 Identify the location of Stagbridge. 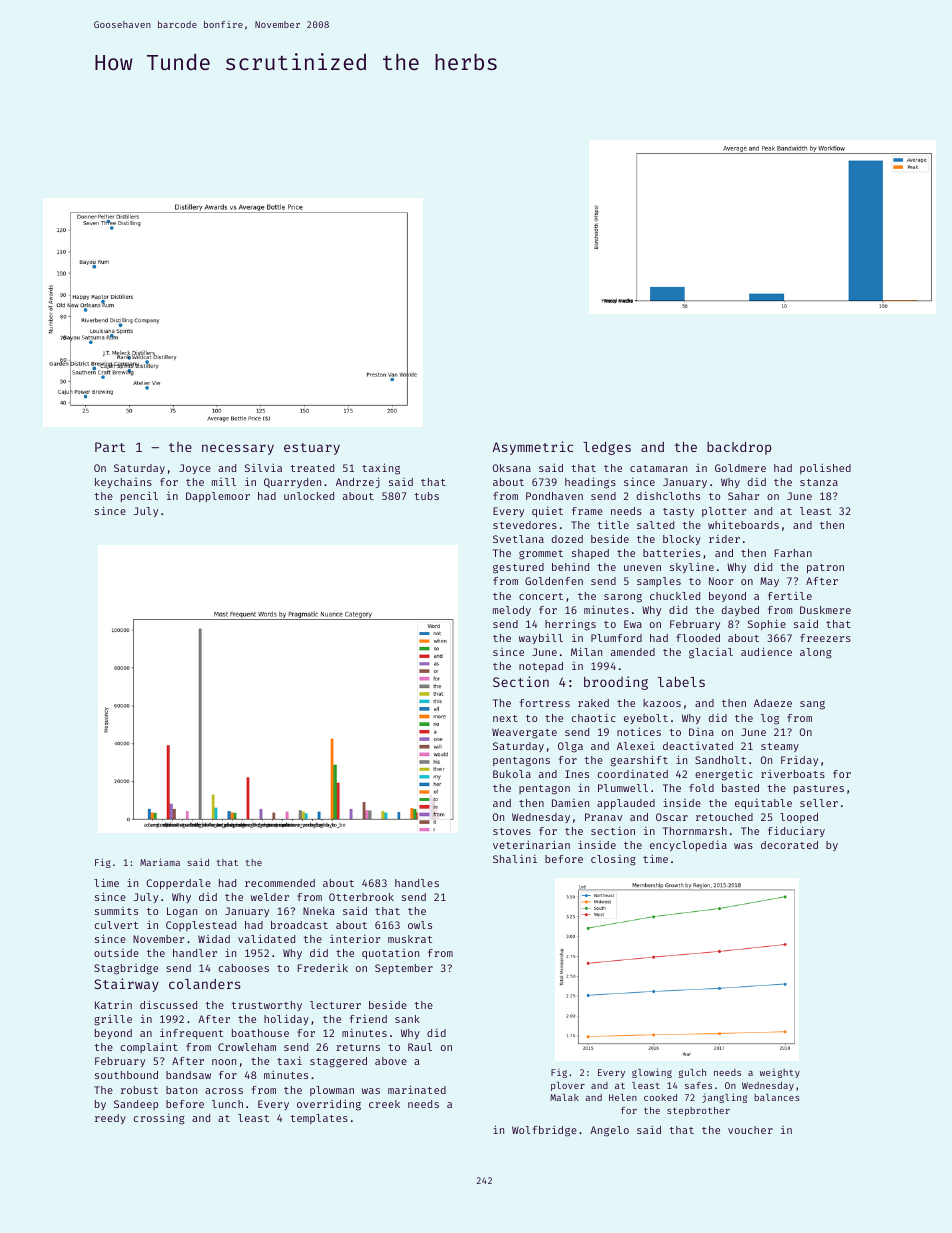
(126, 969).
